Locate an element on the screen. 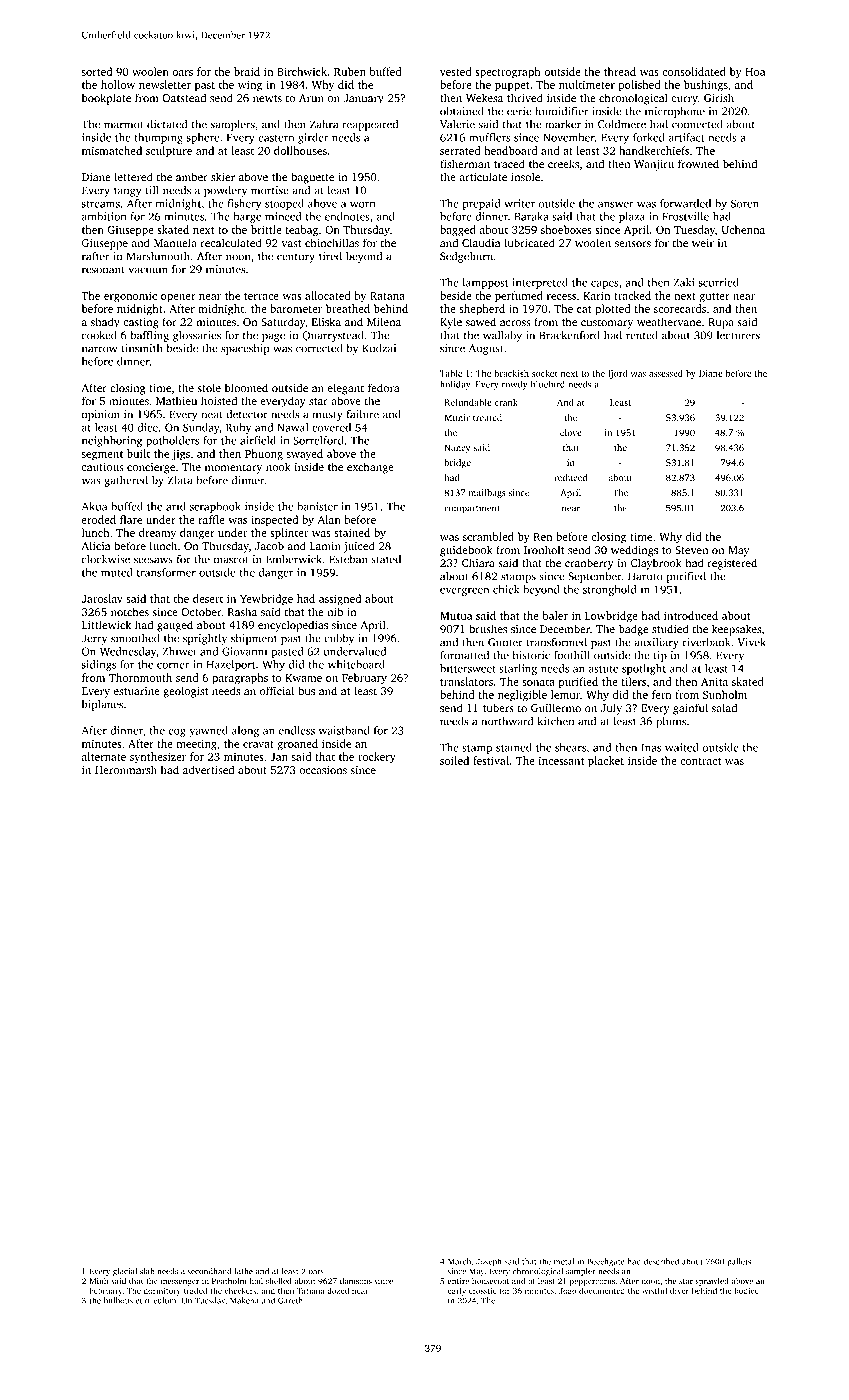 The height and width of the screenshot is (1400, 849). assessed is located at coordinates (666, 373).
